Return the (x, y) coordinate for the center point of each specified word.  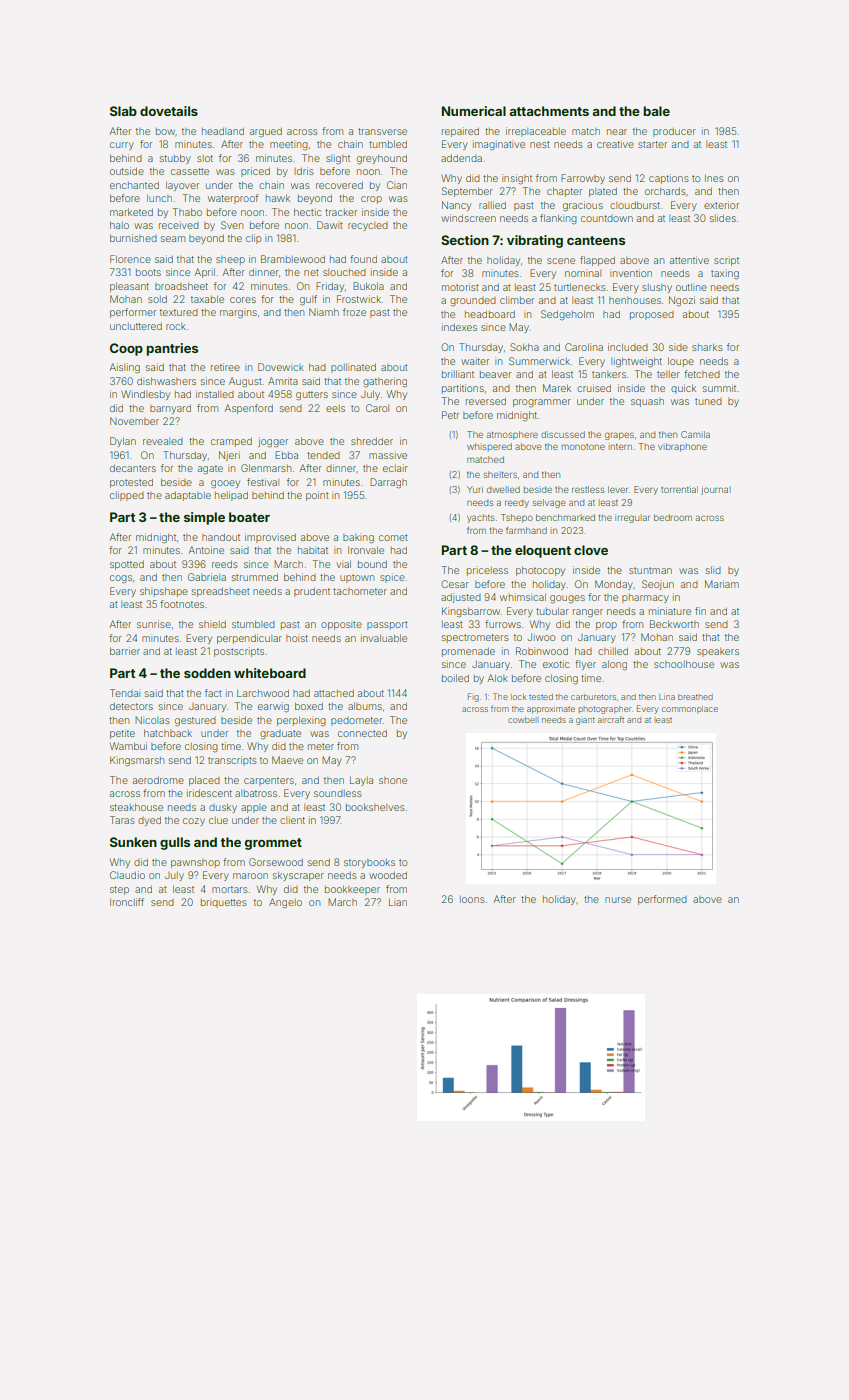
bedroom (673, 517)
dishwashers (166, 381)
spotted (127, 565)
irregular (632, 518)
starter (652, 144)
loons (472, 899)
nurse (618, 900)
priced (255, 172)
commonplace (690, 710)
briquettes (224, 903)
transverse (382, 131)
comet (393, 537)
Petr (450, 415)
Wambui (128, 746)
